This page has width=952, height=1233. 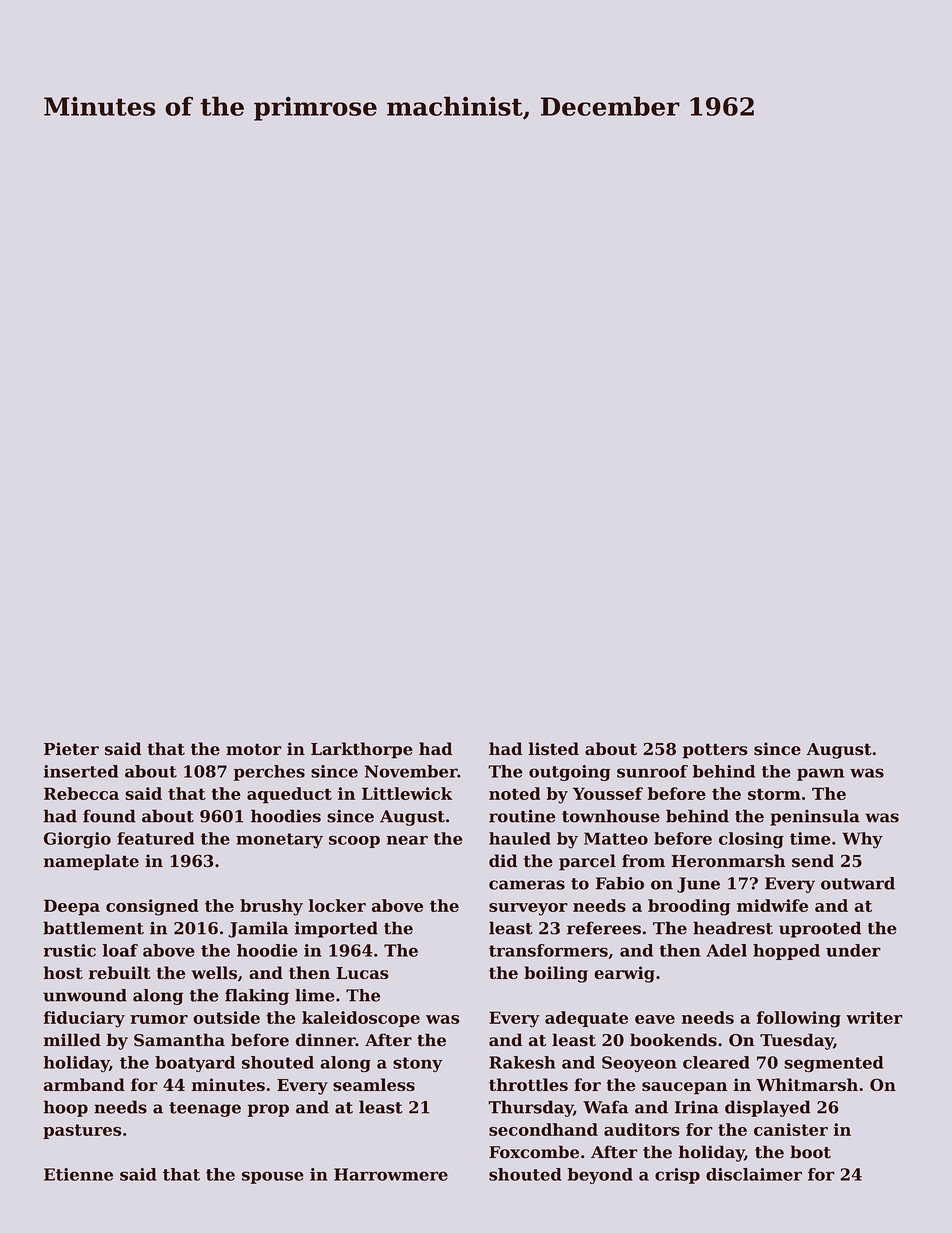 What do you see at coordinates (66, 1108) in the page?
I see `hoop` at bounding box center [66, 1108].
